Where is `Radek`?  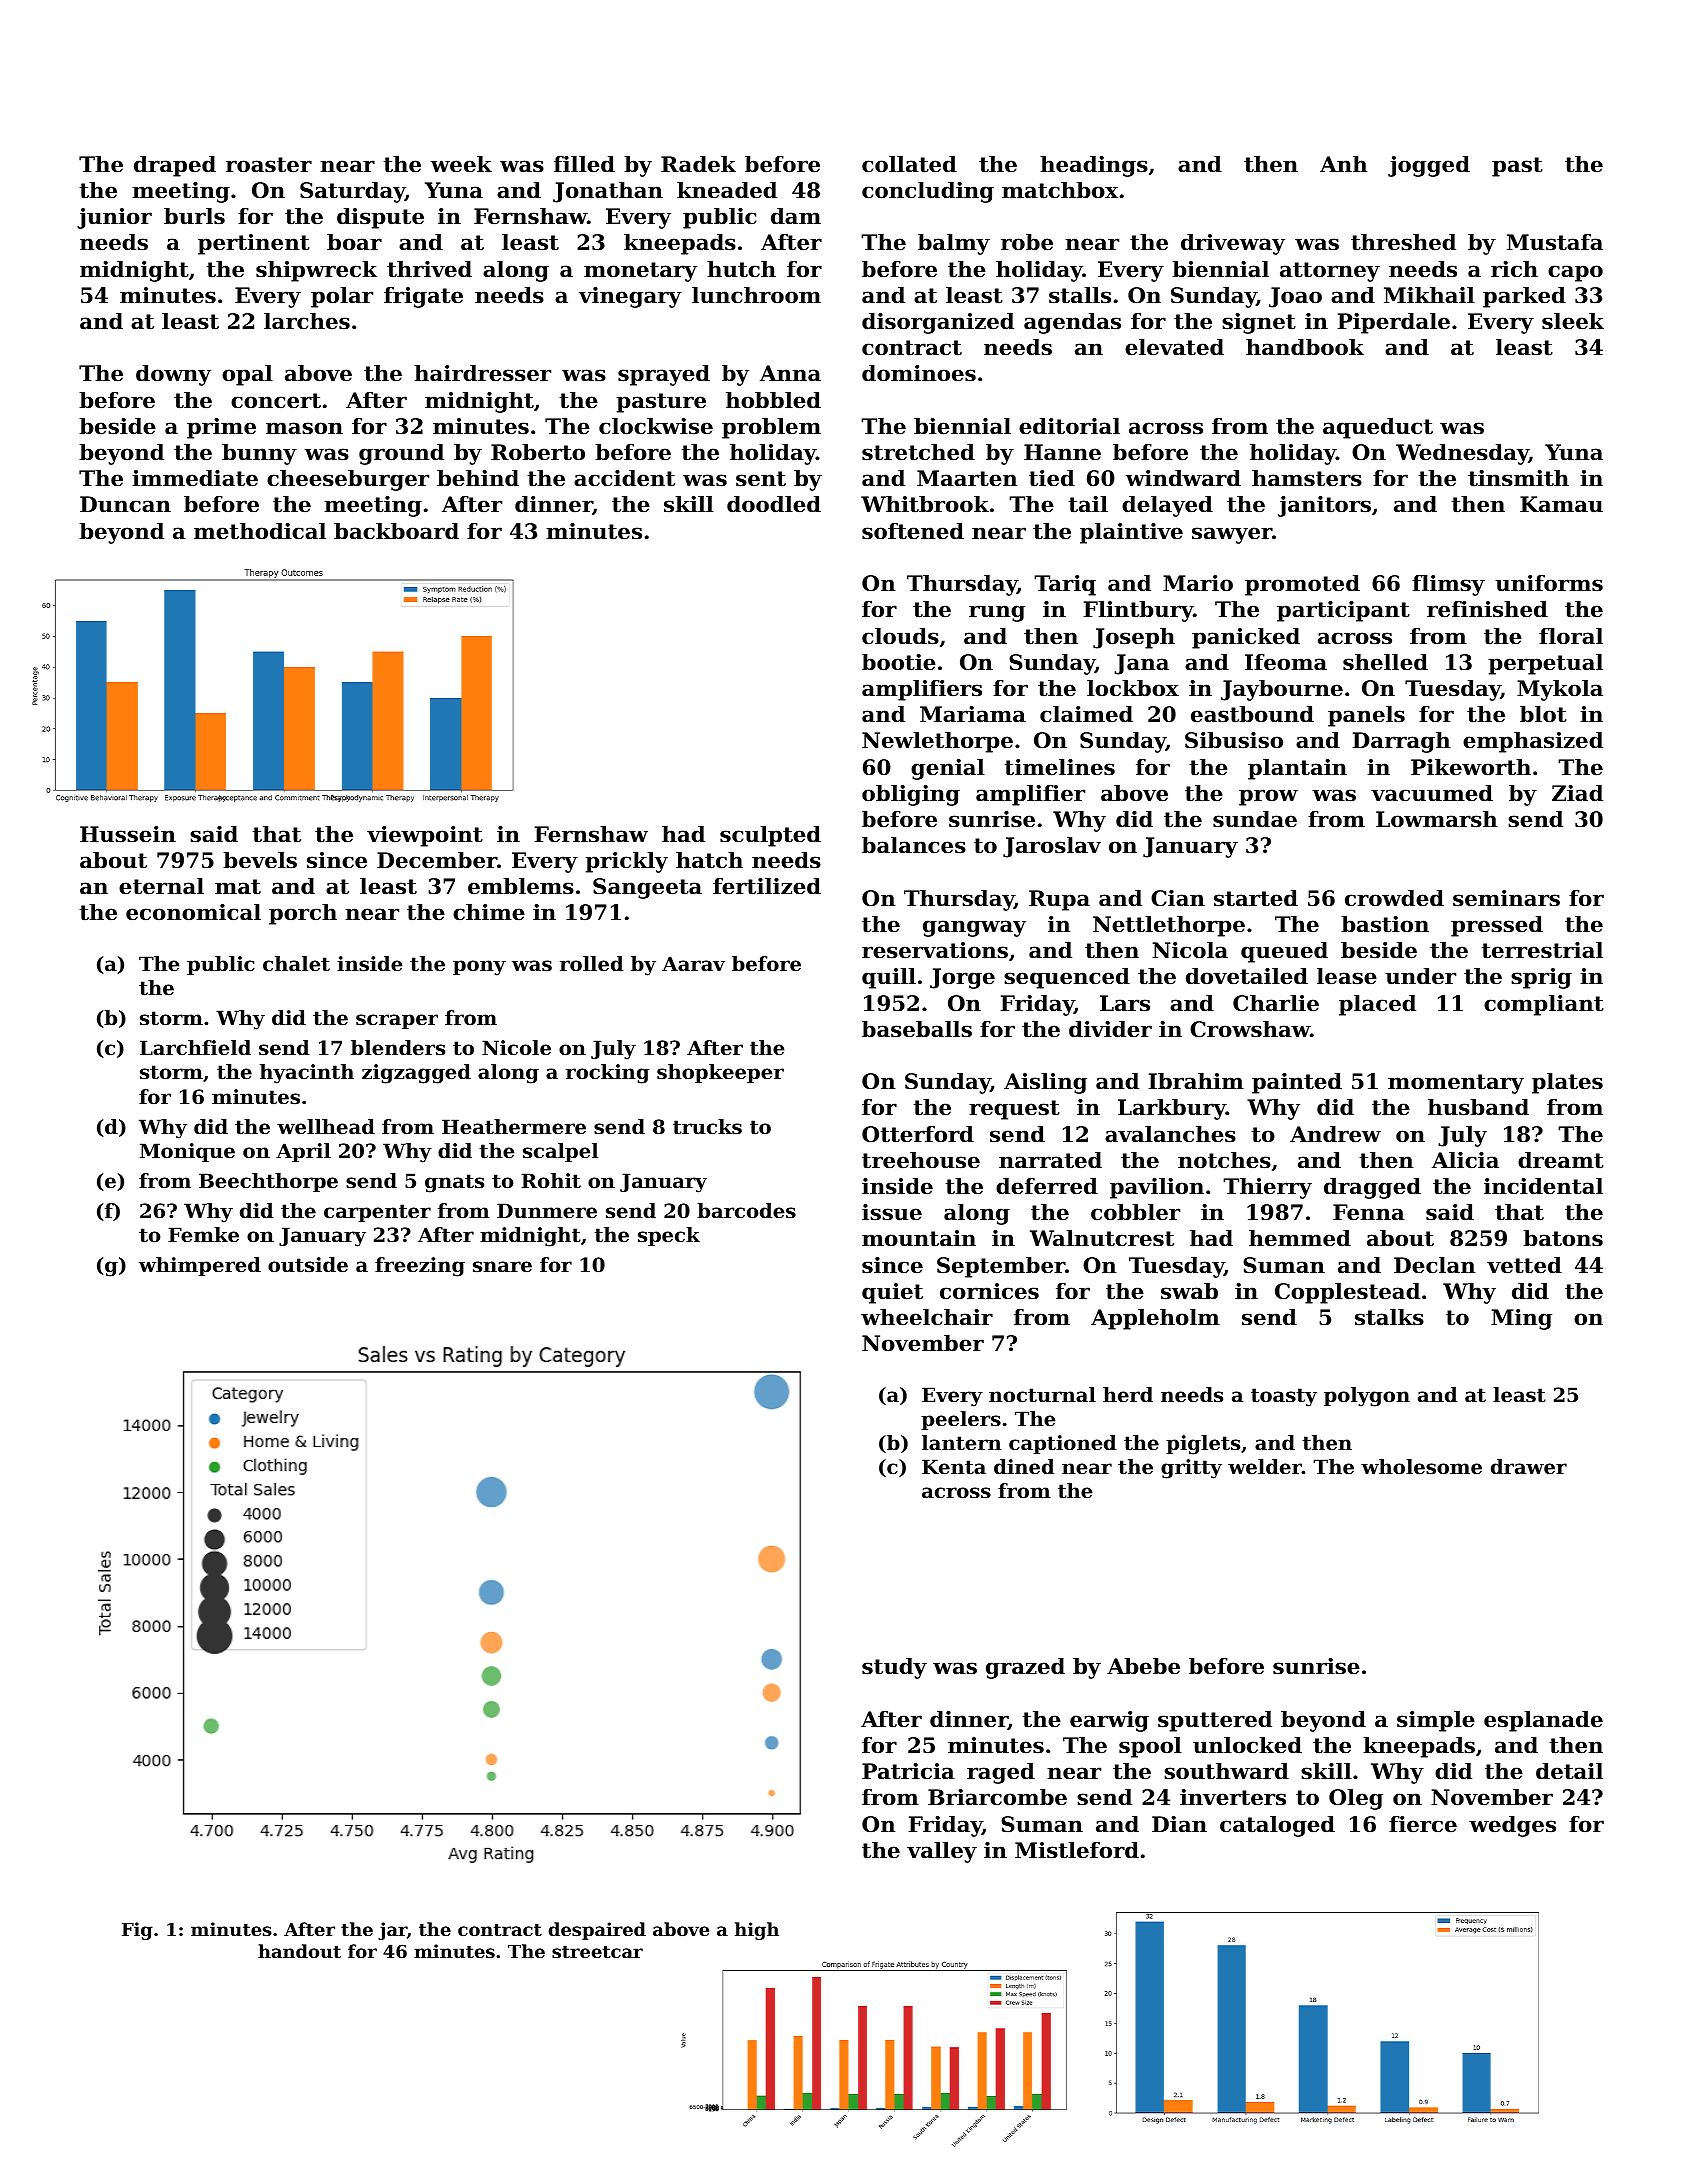 Radek is located at coordinates (698, 164).
